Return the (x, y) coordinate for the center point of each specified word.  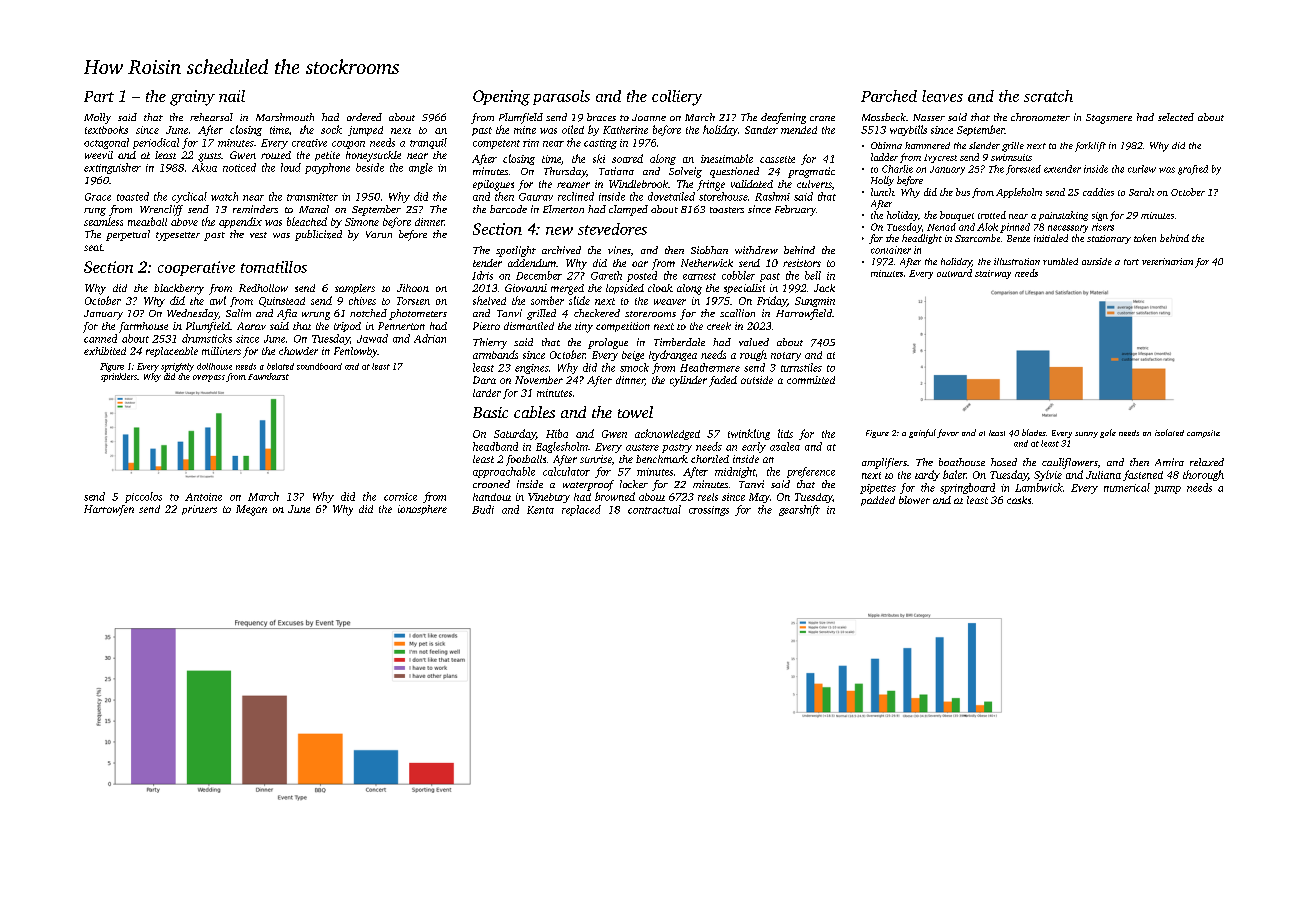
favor (948, 433)
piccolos (143, 497)
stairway (993, 274)
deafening (783, 118)
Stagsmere (1109, 119)
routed (276, 155)
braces (601, 117)
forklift (1090, 147)
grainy (192, 98)
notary (786, 356)
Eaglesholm (562, 447)
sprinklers (119, 377)
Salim (238, 313)
